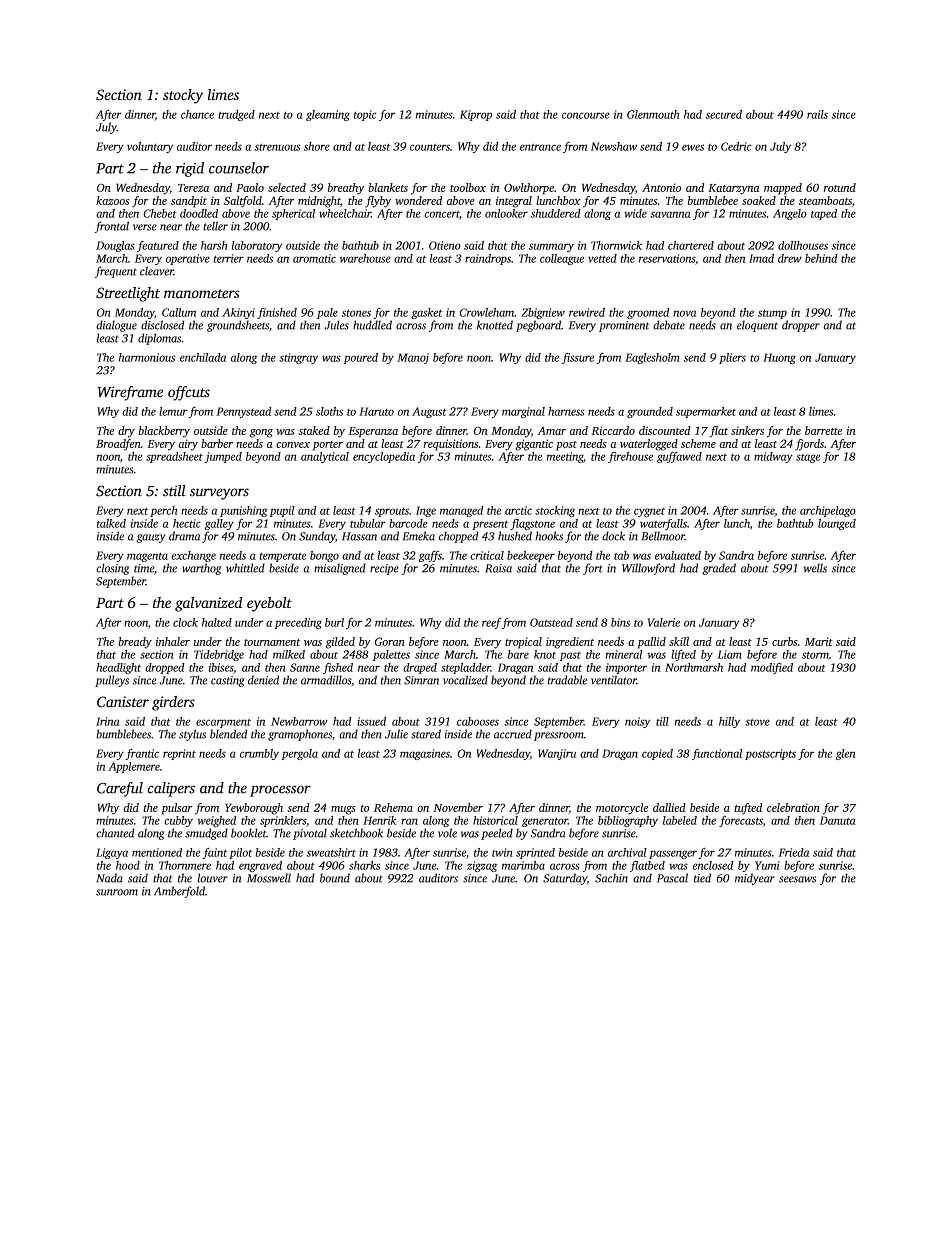 This screenshot has height=1233, width=952. Describe the element at coordinates (565, 879) in the screenshot. I see `Saturday` at that location.
